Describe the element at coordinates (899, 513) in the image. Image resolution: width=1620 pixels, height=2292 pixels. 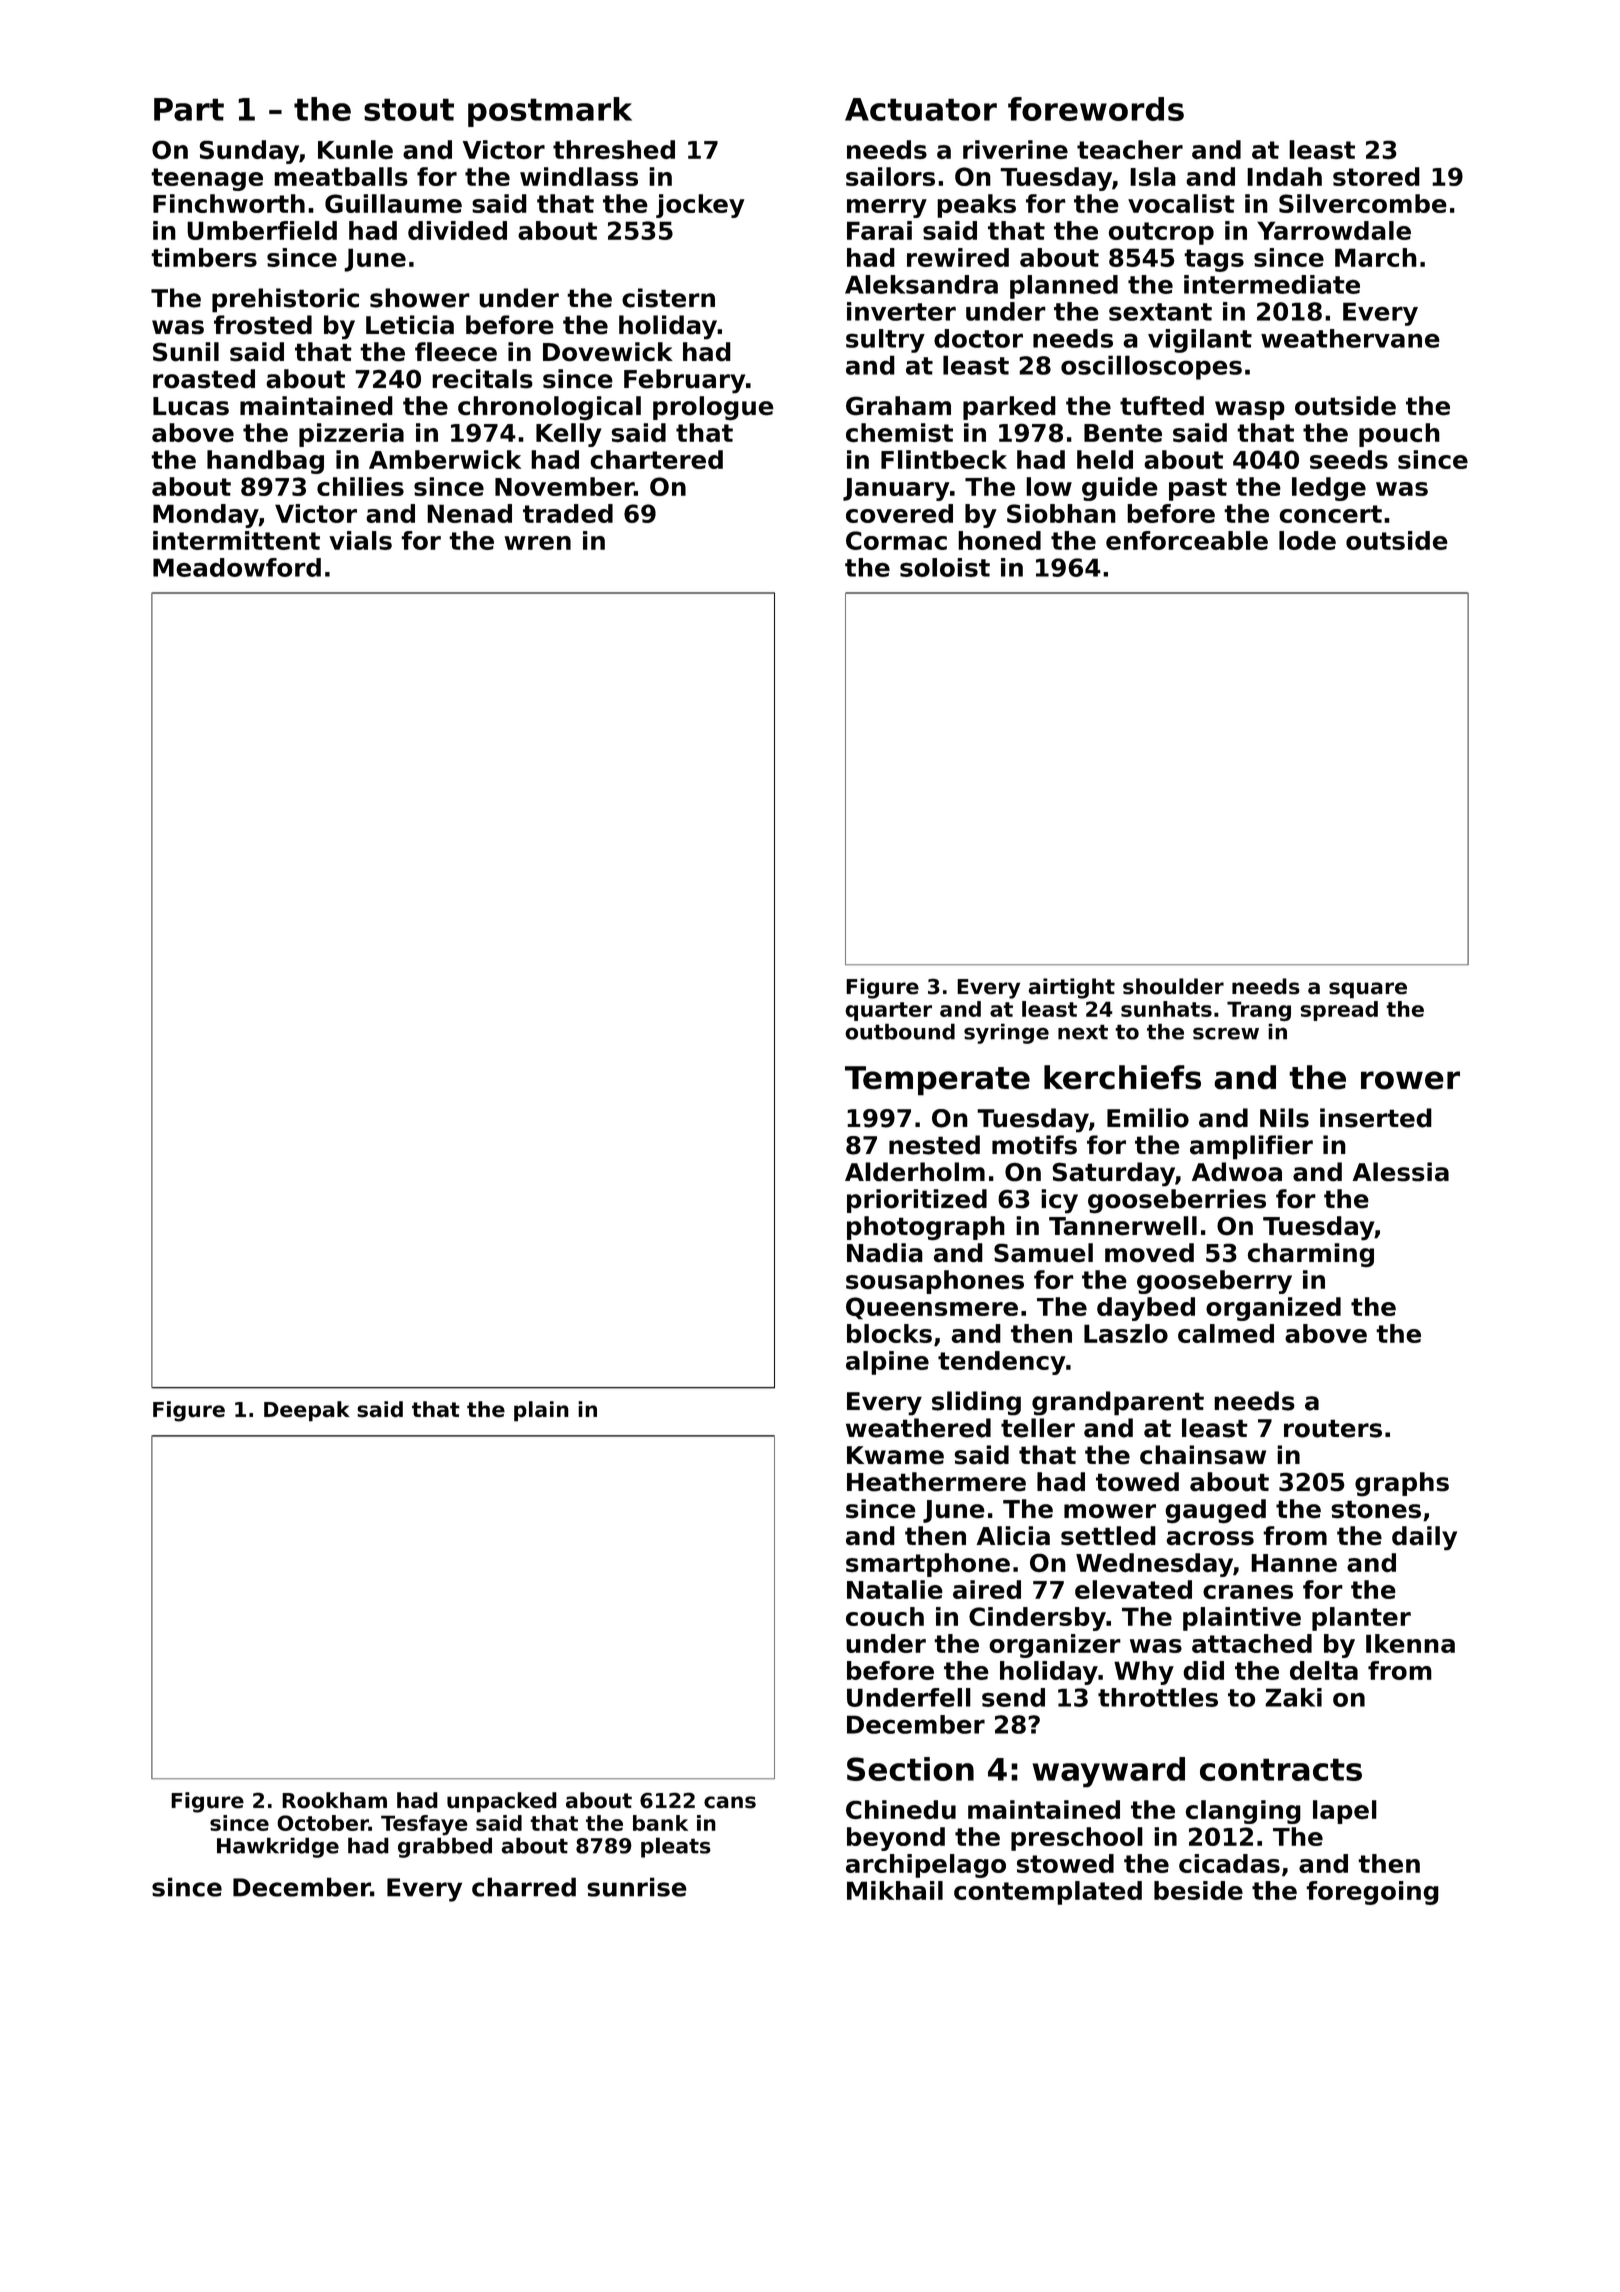
I see `covered` at that location.
